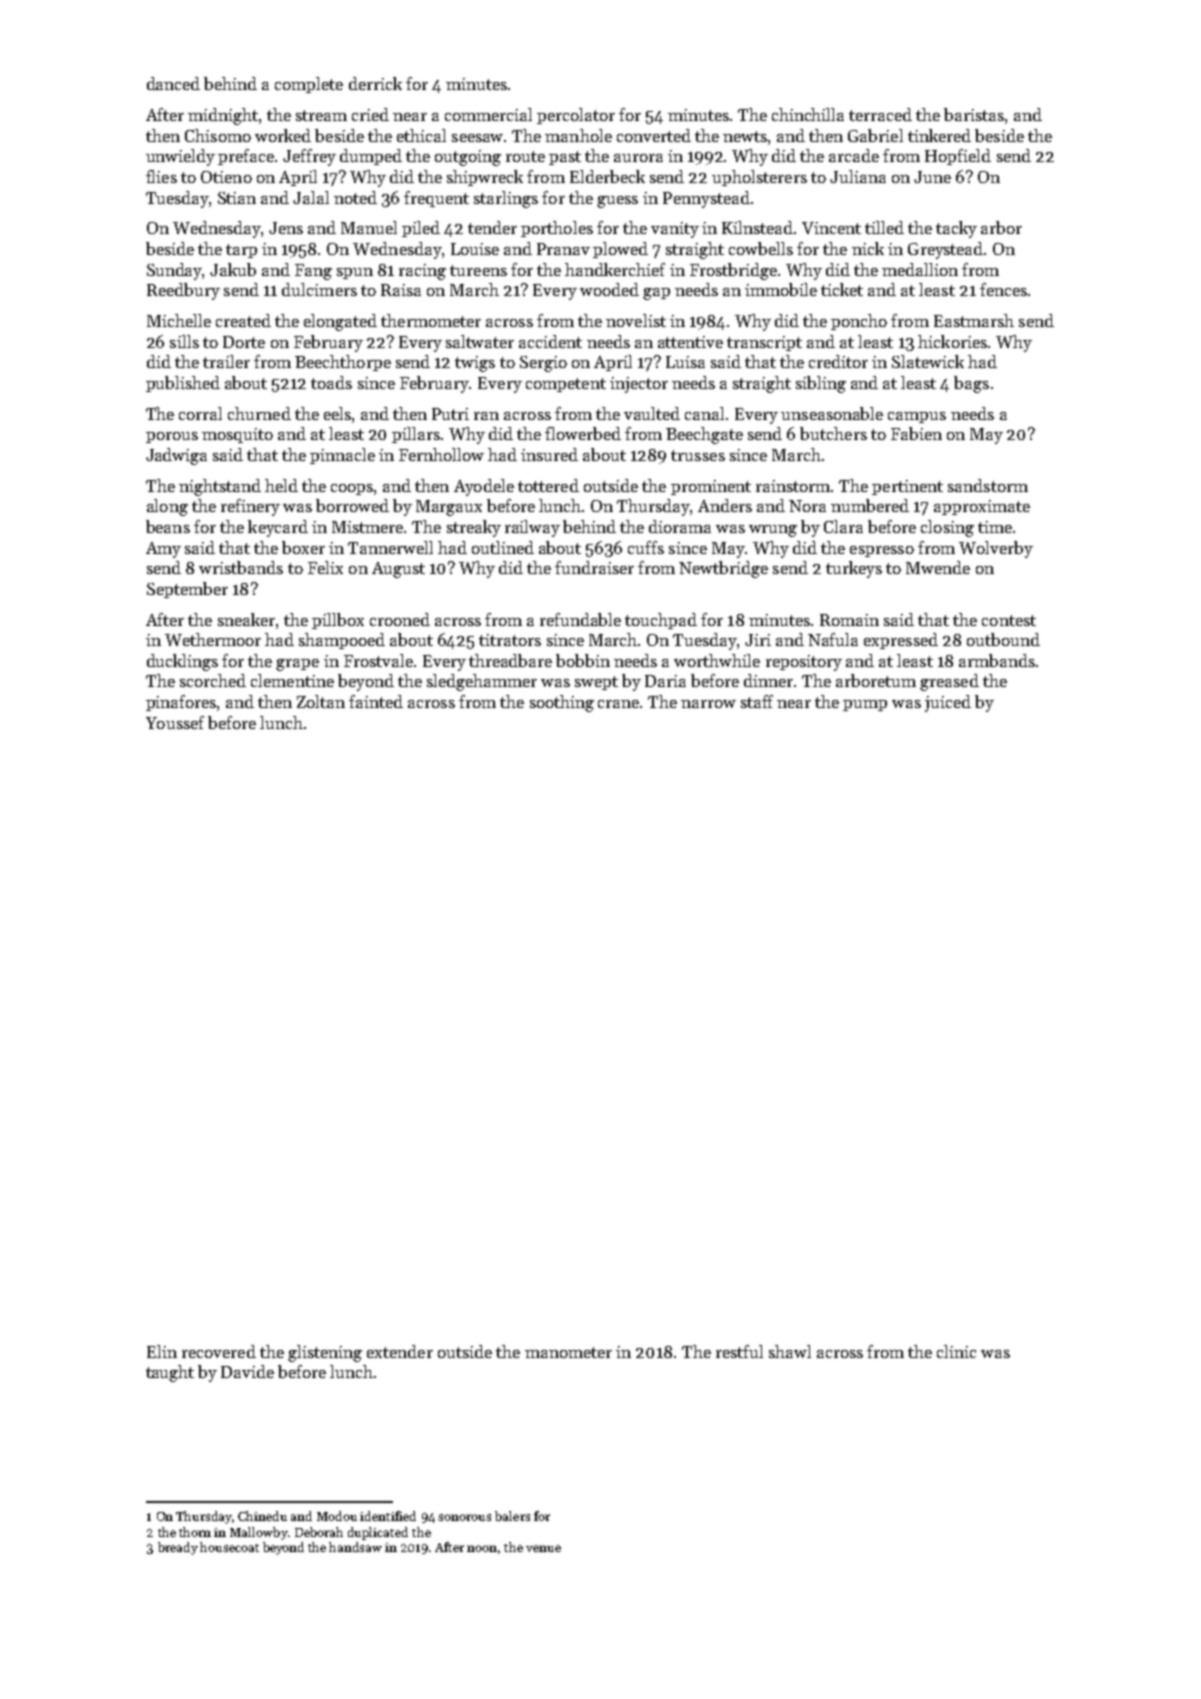  I want to click on injector, so click(639, 385).
